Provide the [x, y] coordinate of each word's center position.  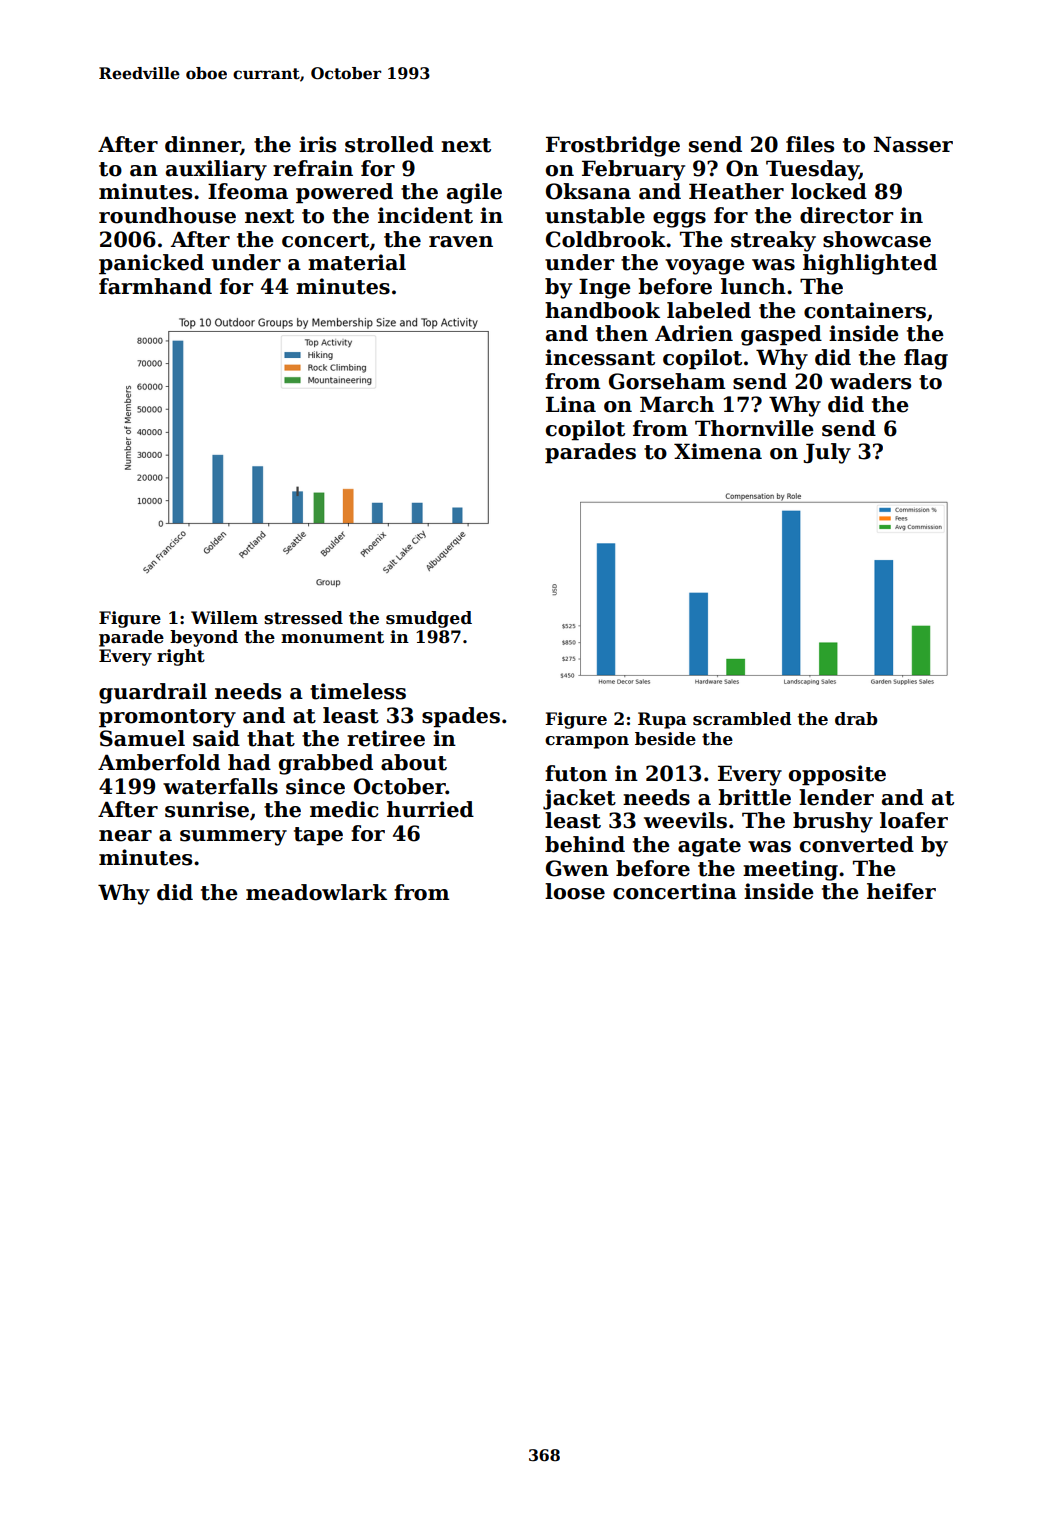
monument [332, 637]
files [810, 144]
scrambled [742, 719]
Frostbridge [613, 146]
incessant [600, 357]
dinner [203, 145]
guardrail [153, 693]
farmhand [155, 286]
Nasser [913, 144]
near [125, 836]
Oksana [588, 191]
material [357, 262]
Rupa [662, 720]
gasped [781, 335]
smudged [429, 619]
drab [856, 719]
